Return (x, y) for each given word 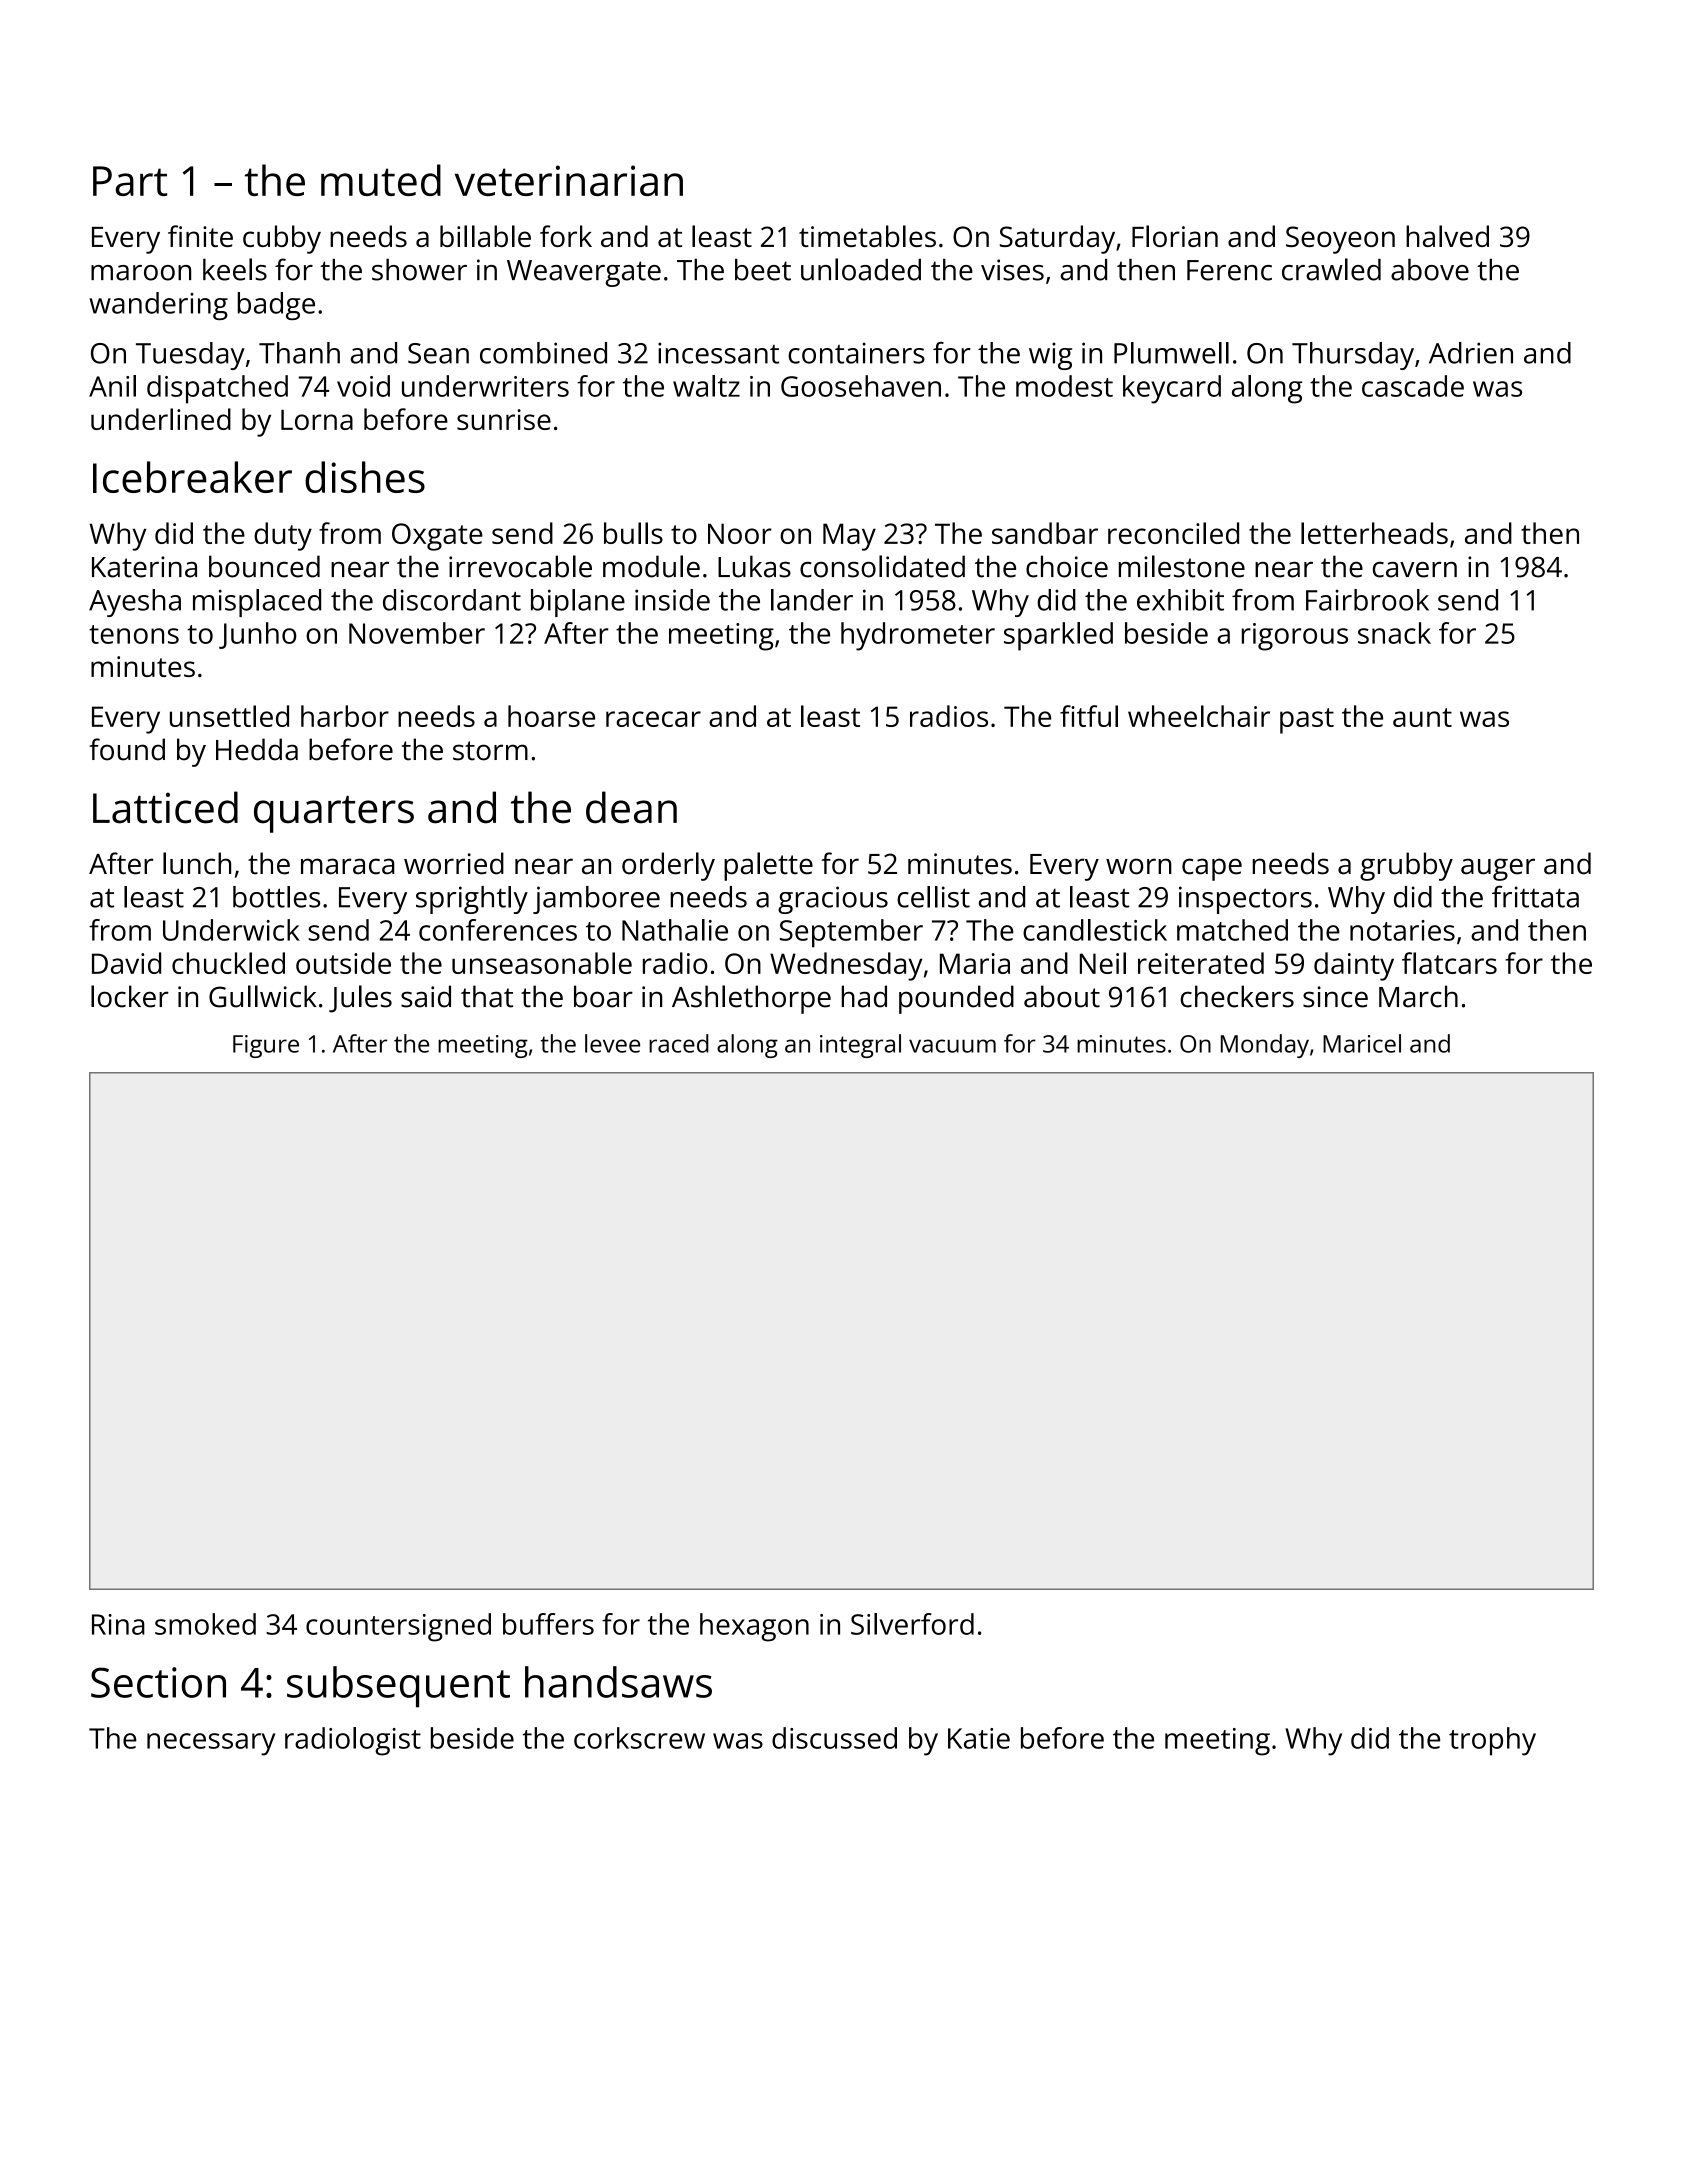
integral (860, 1046)
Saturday (1057, 239)
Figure (266, 1046)
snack (1394, 633)
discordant (452, 600)
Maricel (1362, 1043)
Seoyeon (1340, 240)
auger (1498, 869)
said (426, 996)
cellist (933, 897)
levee (612, 1043)
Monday (1265, 1046)
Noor (740, 533)
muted (381, 180)
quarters (334, 814)
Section (158, 1682)
